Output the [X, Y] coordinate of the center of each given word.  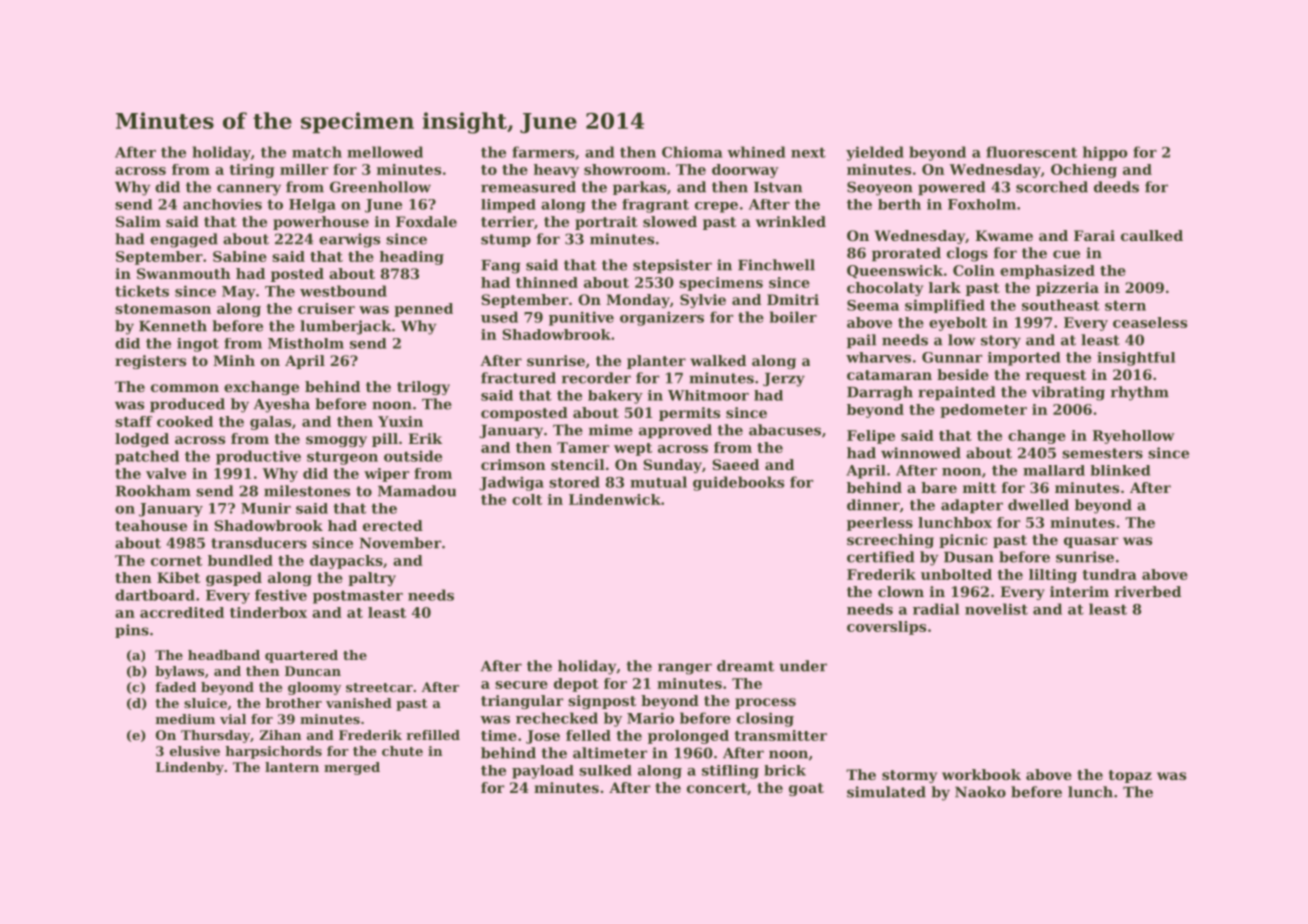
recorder [596, 378]
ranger [685, 669]
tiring [252, 171]
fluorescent [1031, 152]
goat [806, 789]
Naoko [980, 792]
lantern [292, 767]
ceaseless [1150, 322]
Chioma [692, 152]
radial [936, 609]
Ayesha [282, 405]
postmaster [358, 597]
